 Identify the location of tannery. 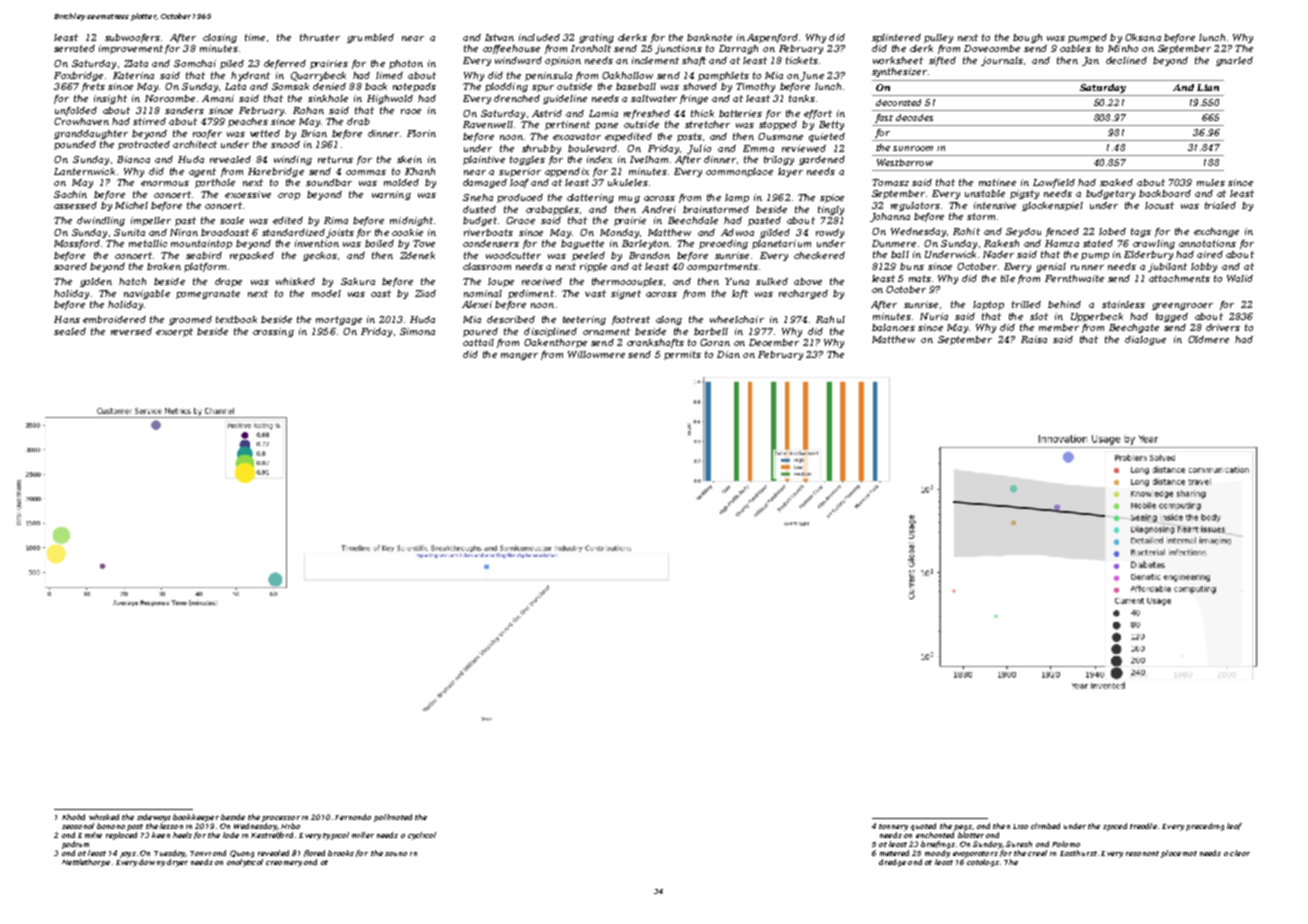
(893, 827).
